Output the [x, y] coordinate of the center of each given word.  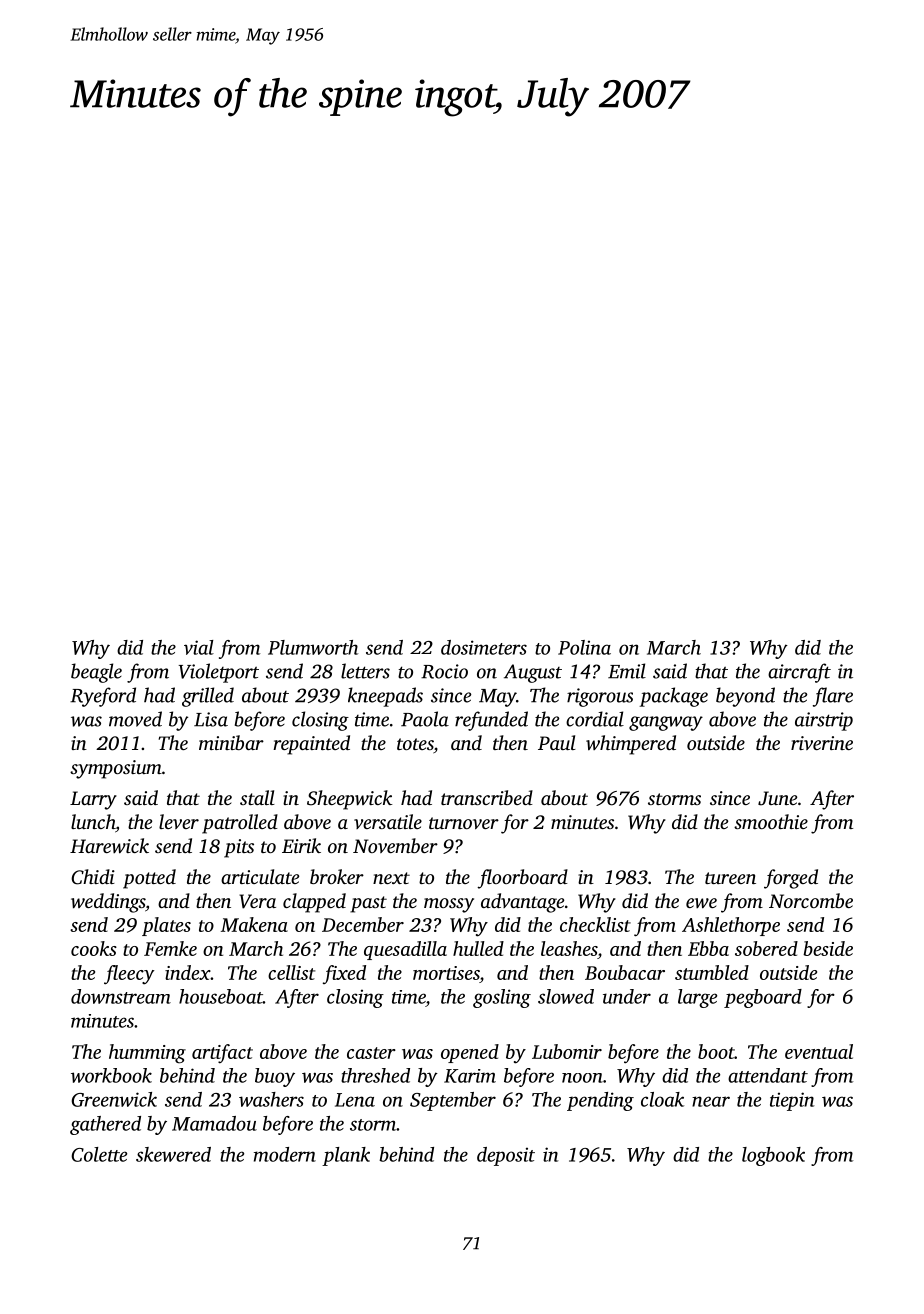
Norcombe [811, 900]
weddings [108, 903]
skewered [173, 1154]
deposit [506, 1156]
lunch [93, 821]
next [391, 878]
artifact [222, 1053]
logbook [773, 1156]
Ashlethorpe [731, 926]
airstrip [824, 721]
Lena [355, 1100]
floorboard [522, 879]
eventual [819, 1051]
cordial [595, 719]
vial [199, 647]
